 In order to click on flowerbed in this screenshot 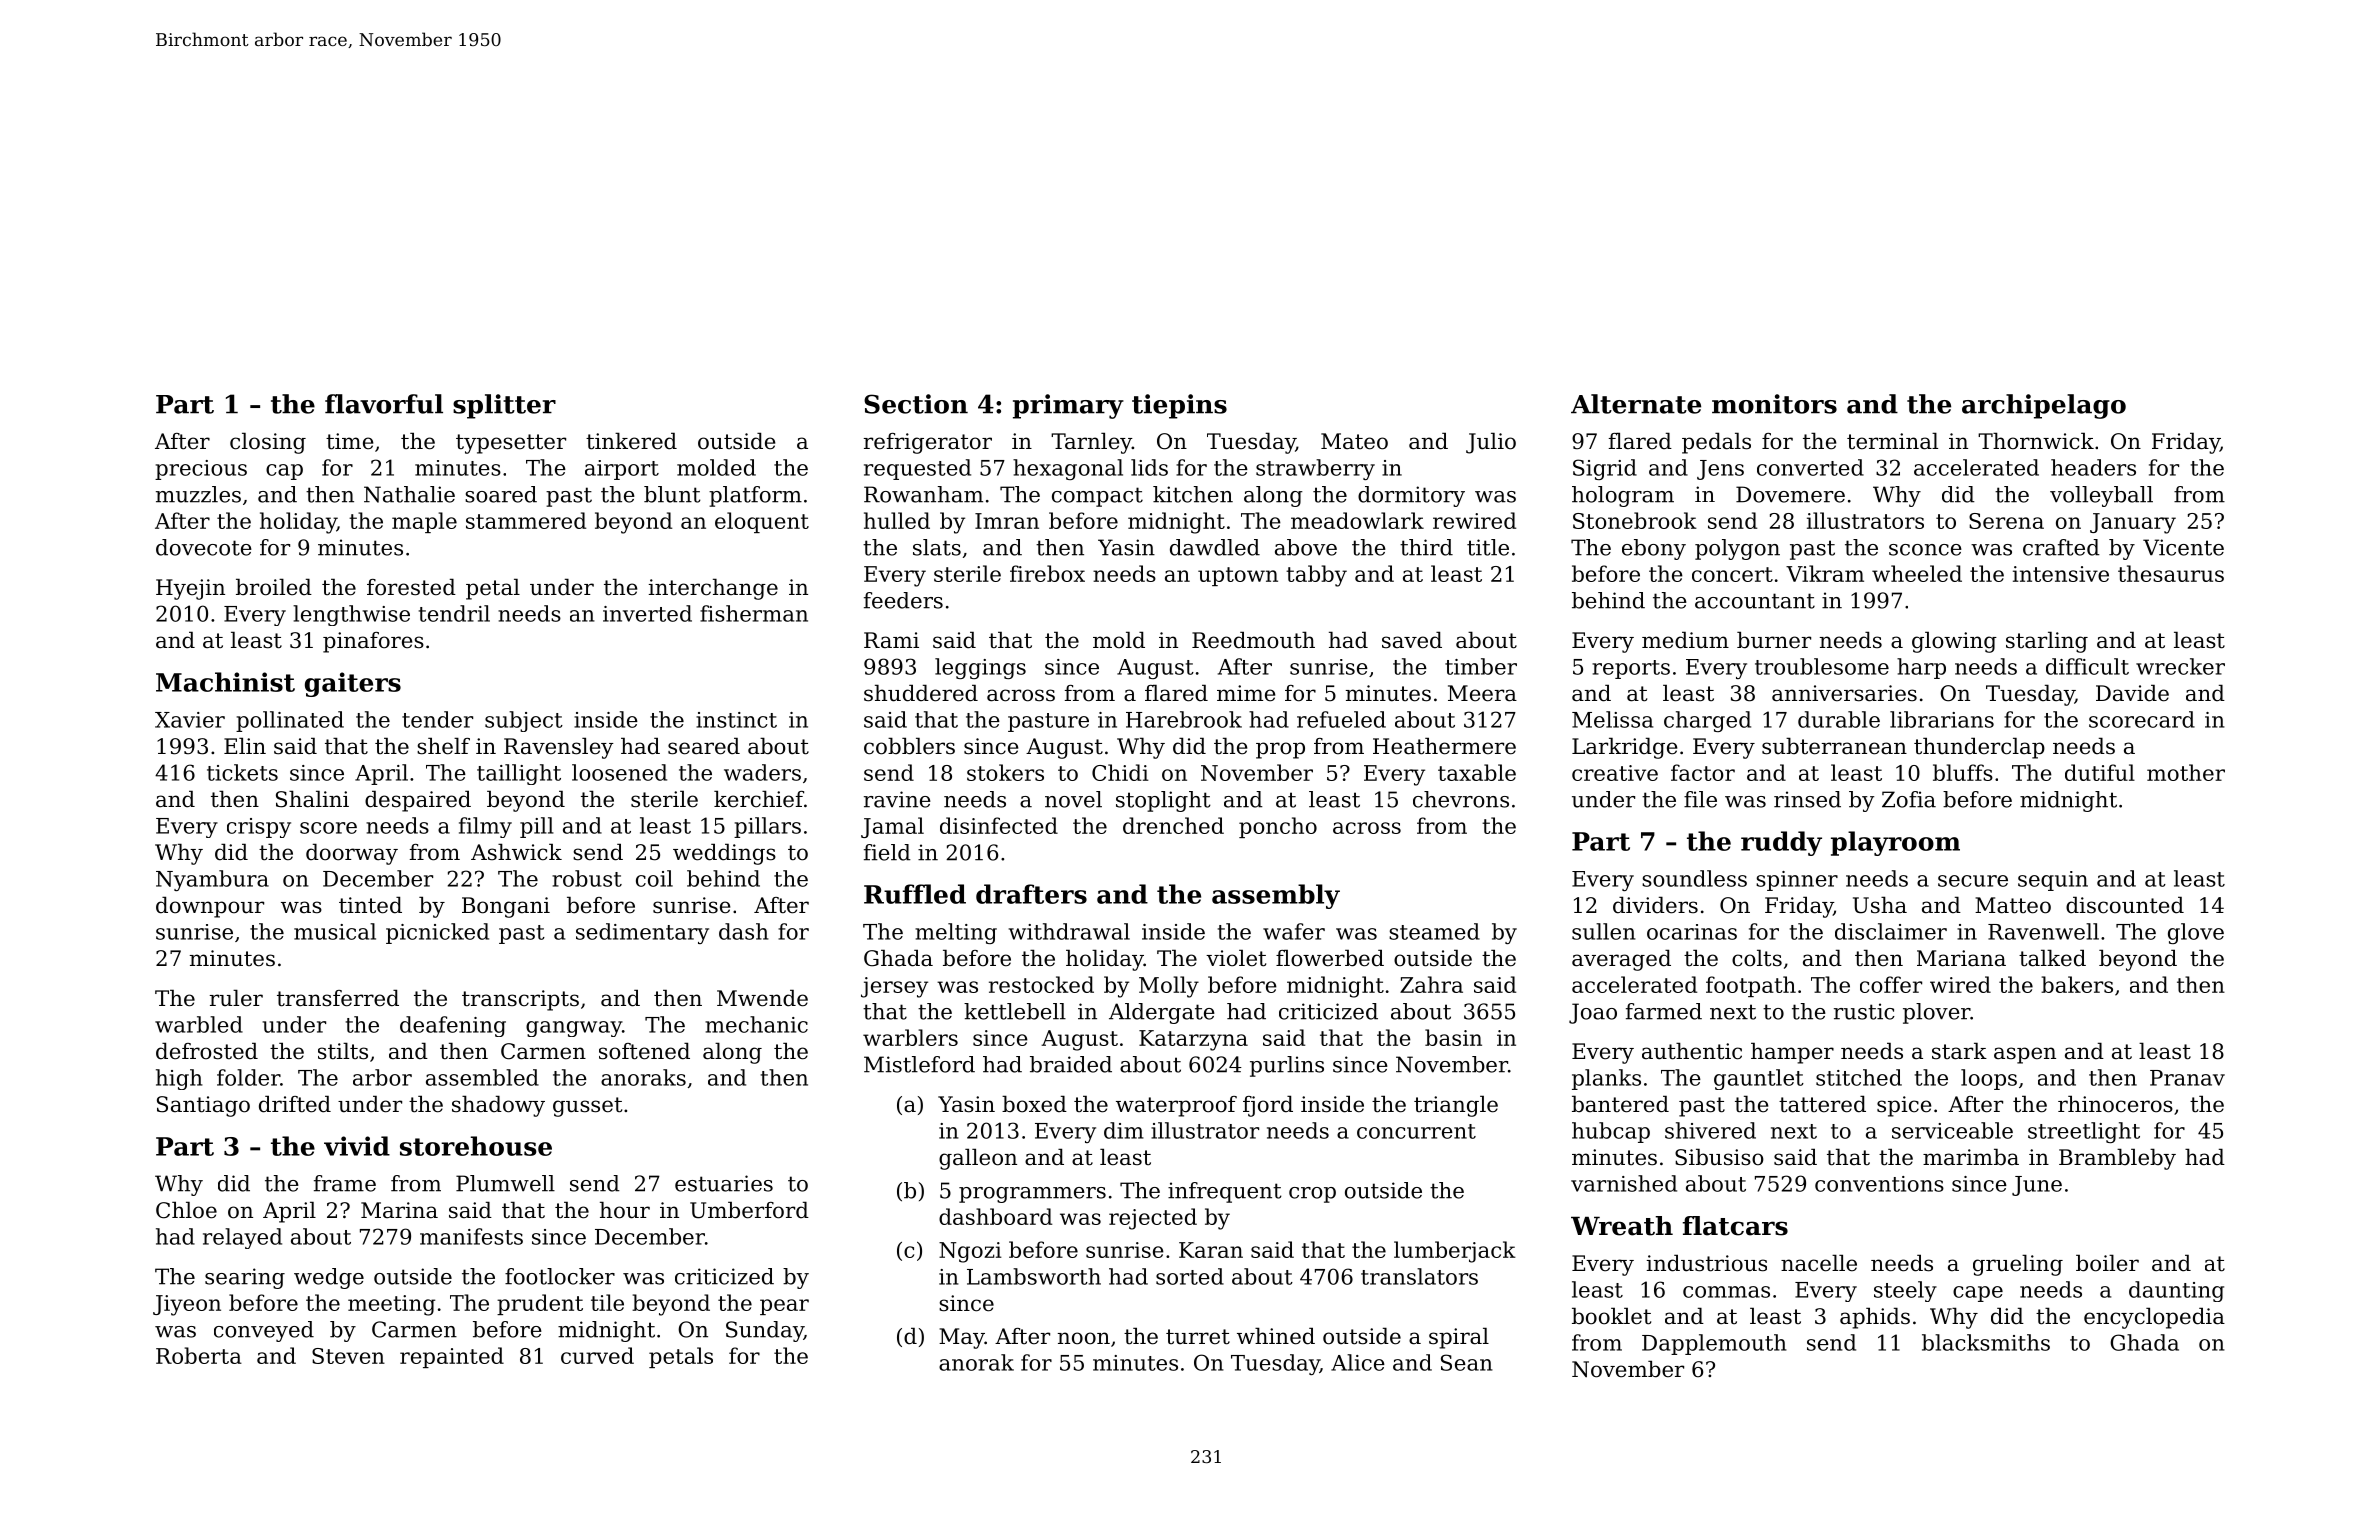, I will do `click(1330, 958)`.
